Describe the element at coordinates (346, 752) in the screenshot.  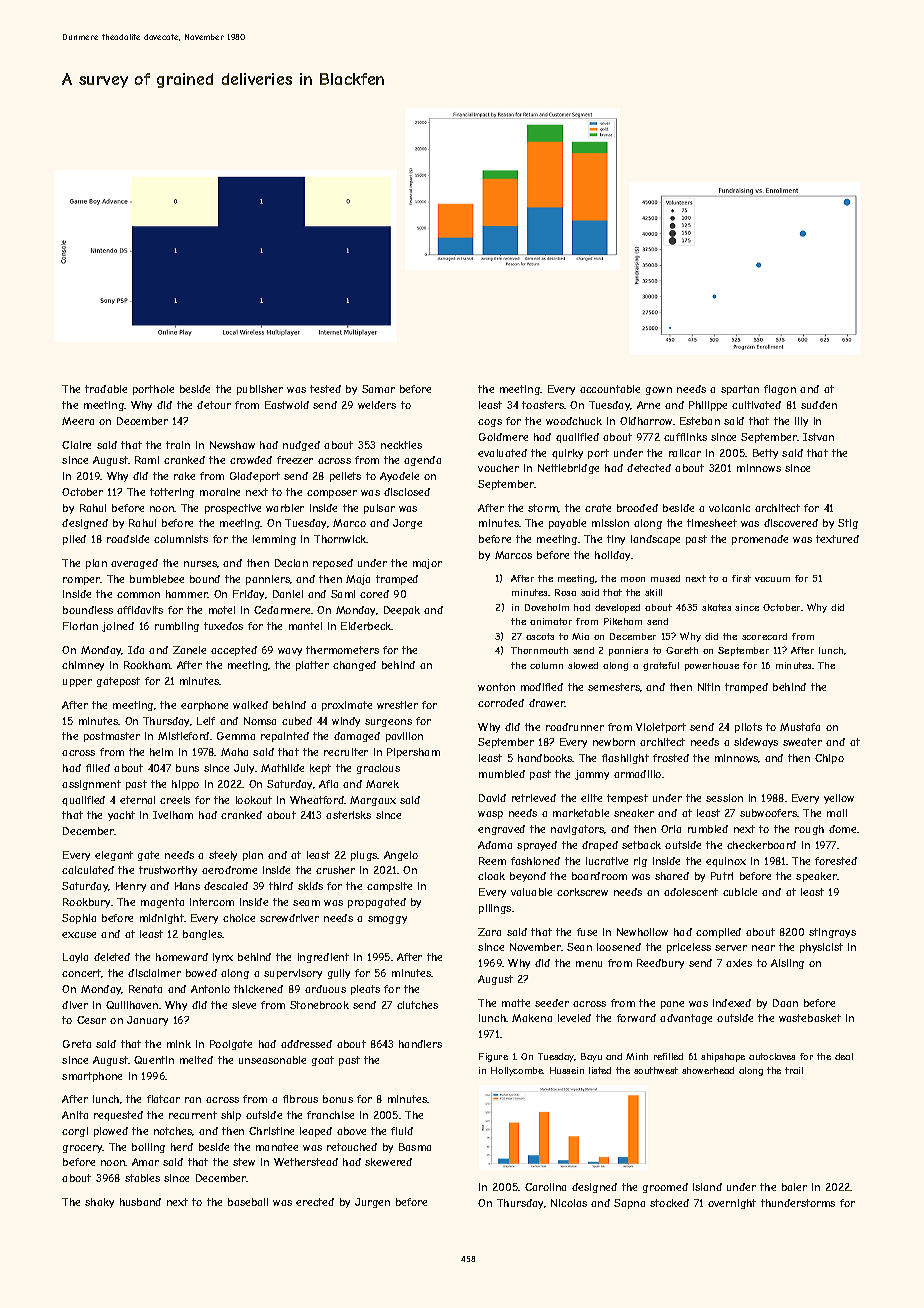
I see `recruiter` at that location.
